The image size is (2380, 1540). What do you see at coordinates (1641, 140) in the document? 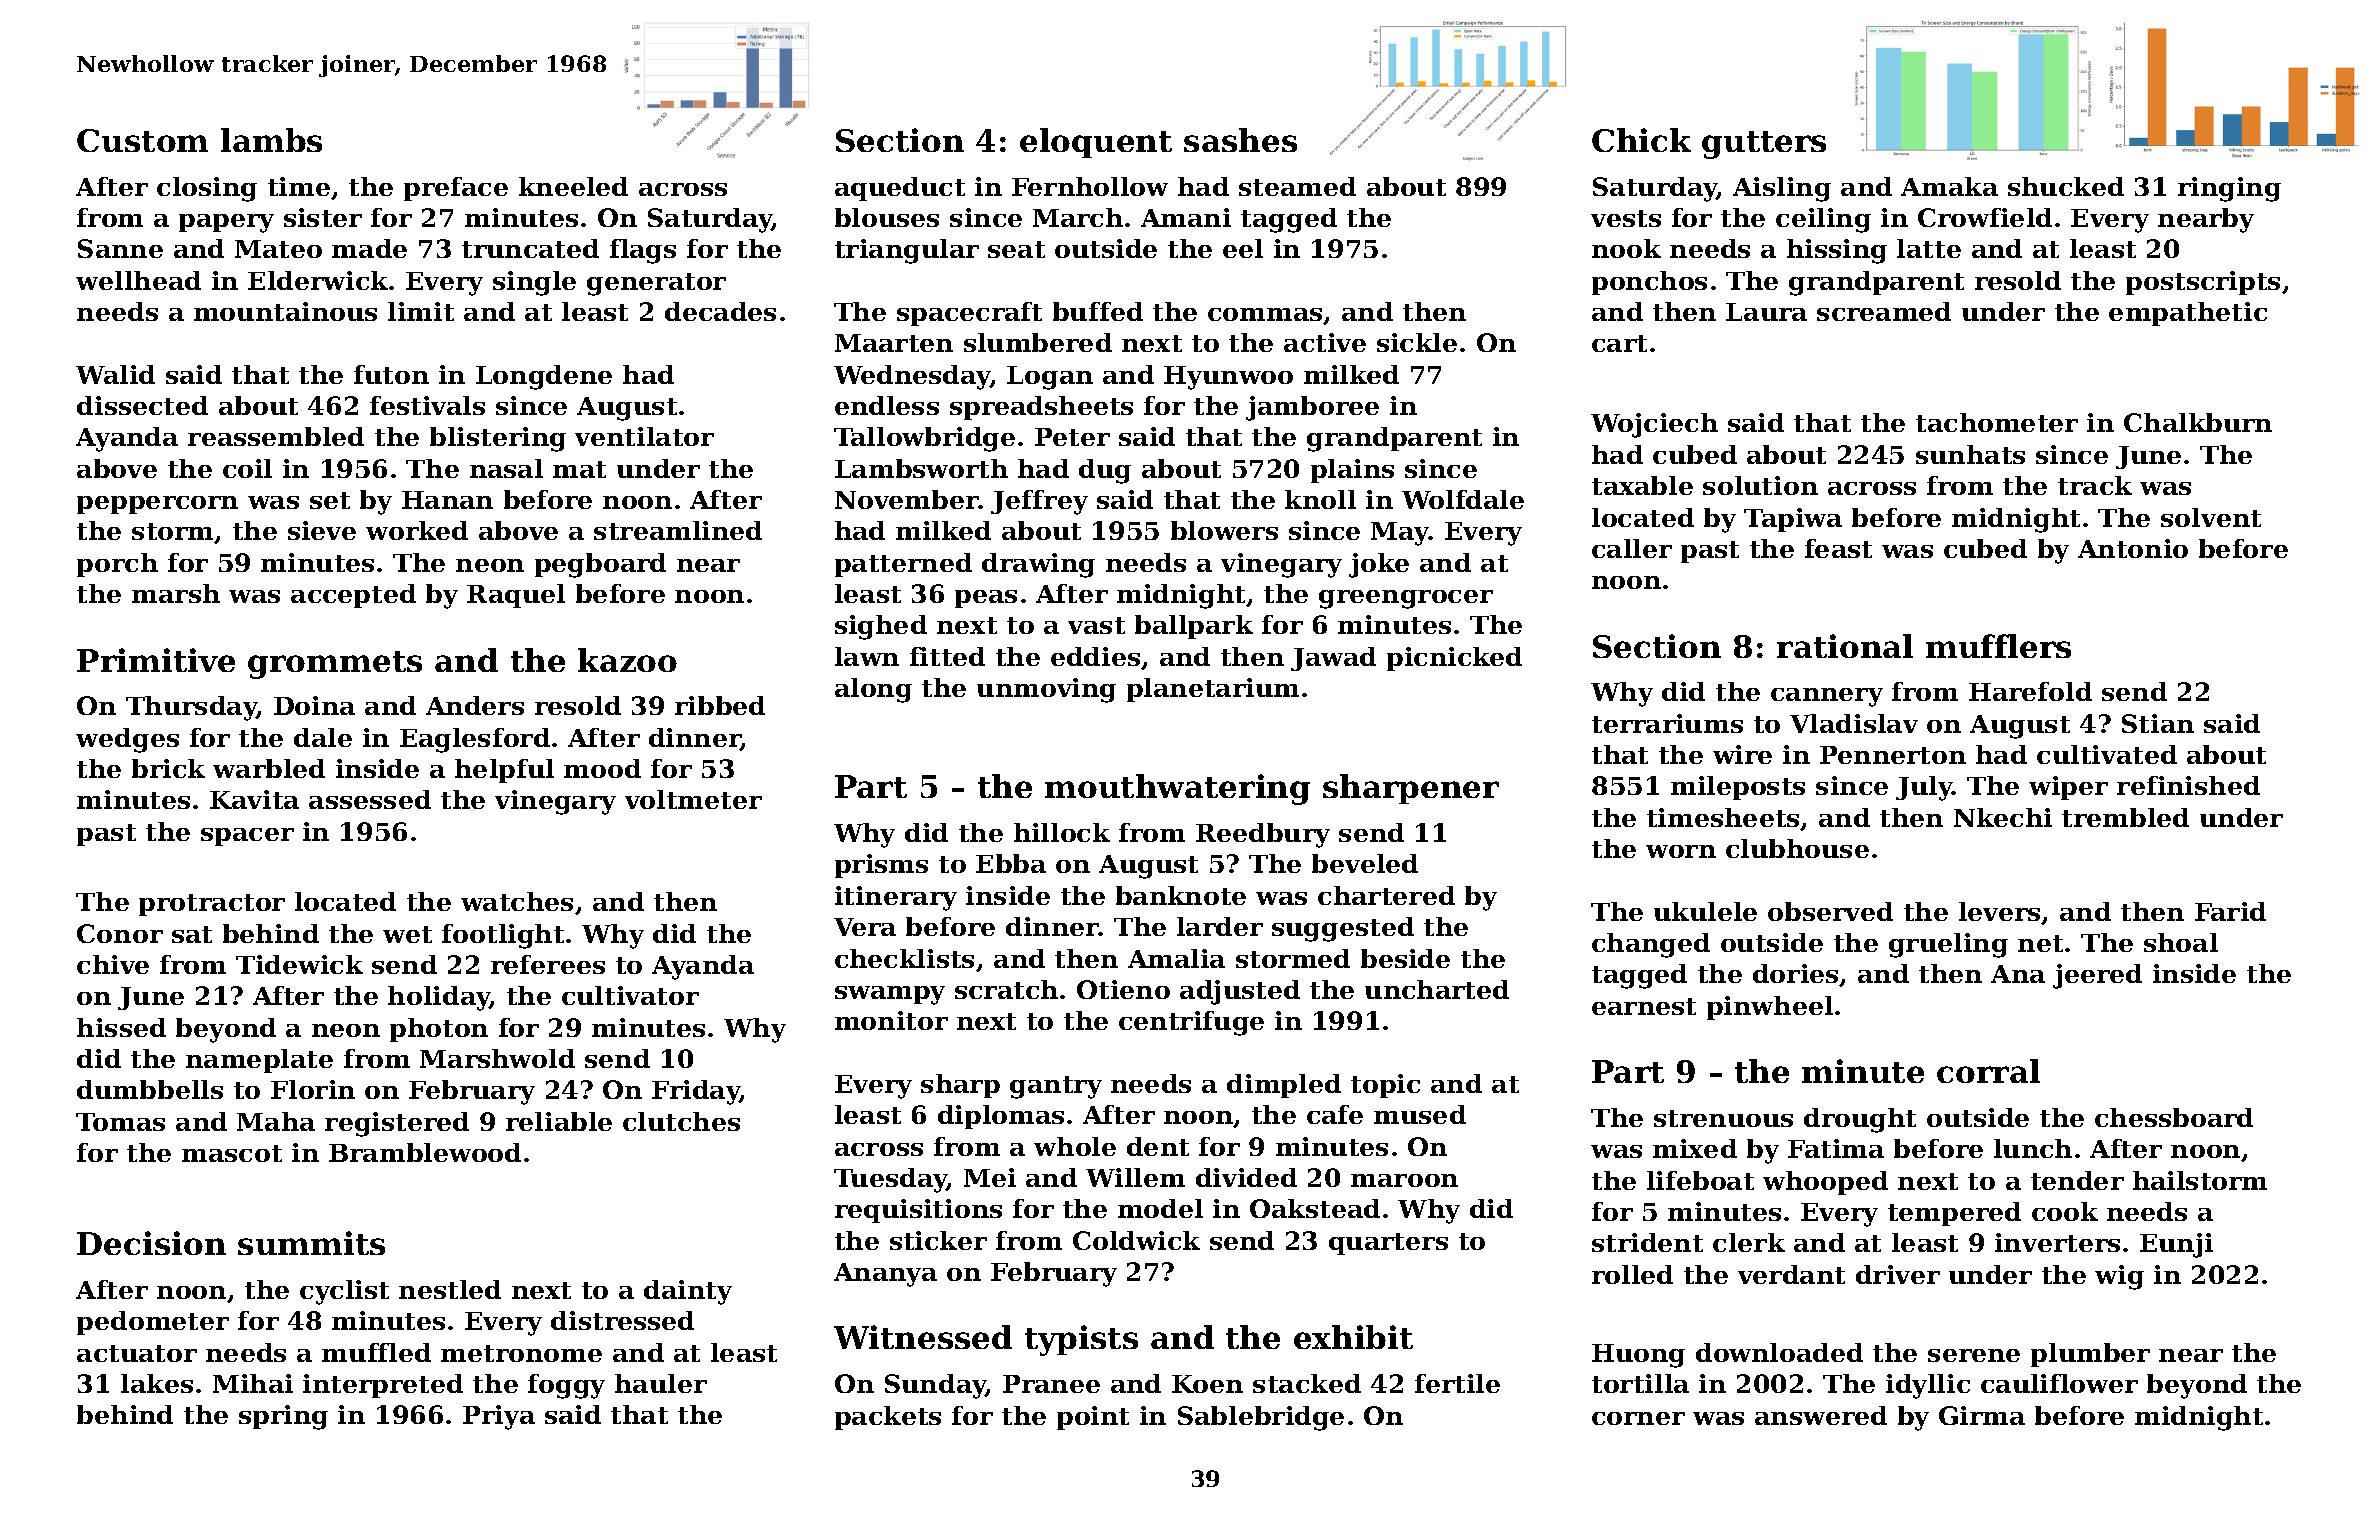
I see `Chick` at bounding box center [1641, 140].
